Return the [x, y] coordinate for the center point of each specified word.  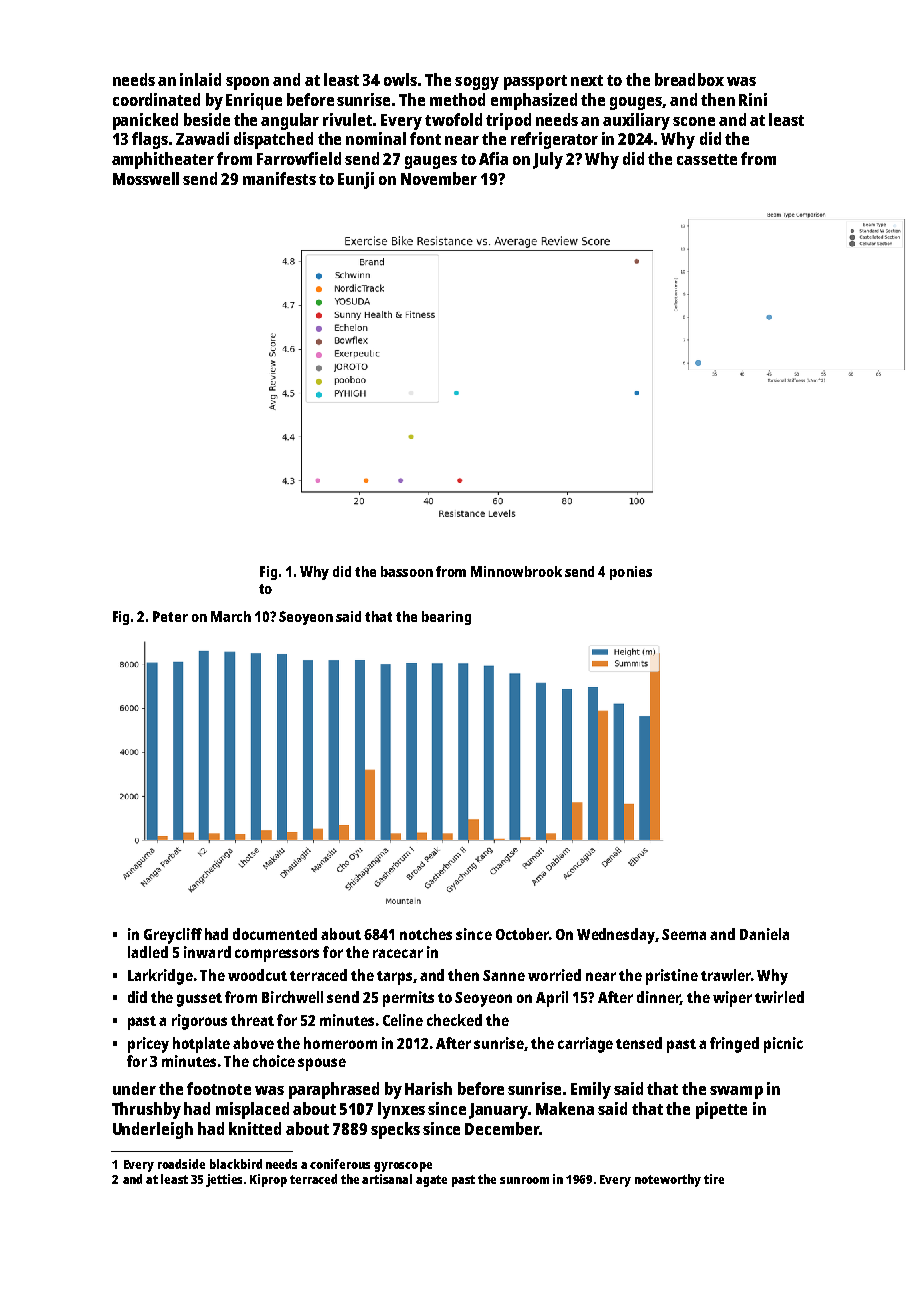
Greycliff [173, 936]
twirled [779, 997]
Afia [493, 158]
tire [714, 1179]
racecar [398, 953]
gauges [431, 162]
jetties [224, 1180]
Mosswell [146, 178]
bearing [446, 618]
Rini [753, 99]
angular [290, 121]
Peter [170, 616]
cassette [707, 159]
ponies [631, 573]
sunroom [524, 1180]
